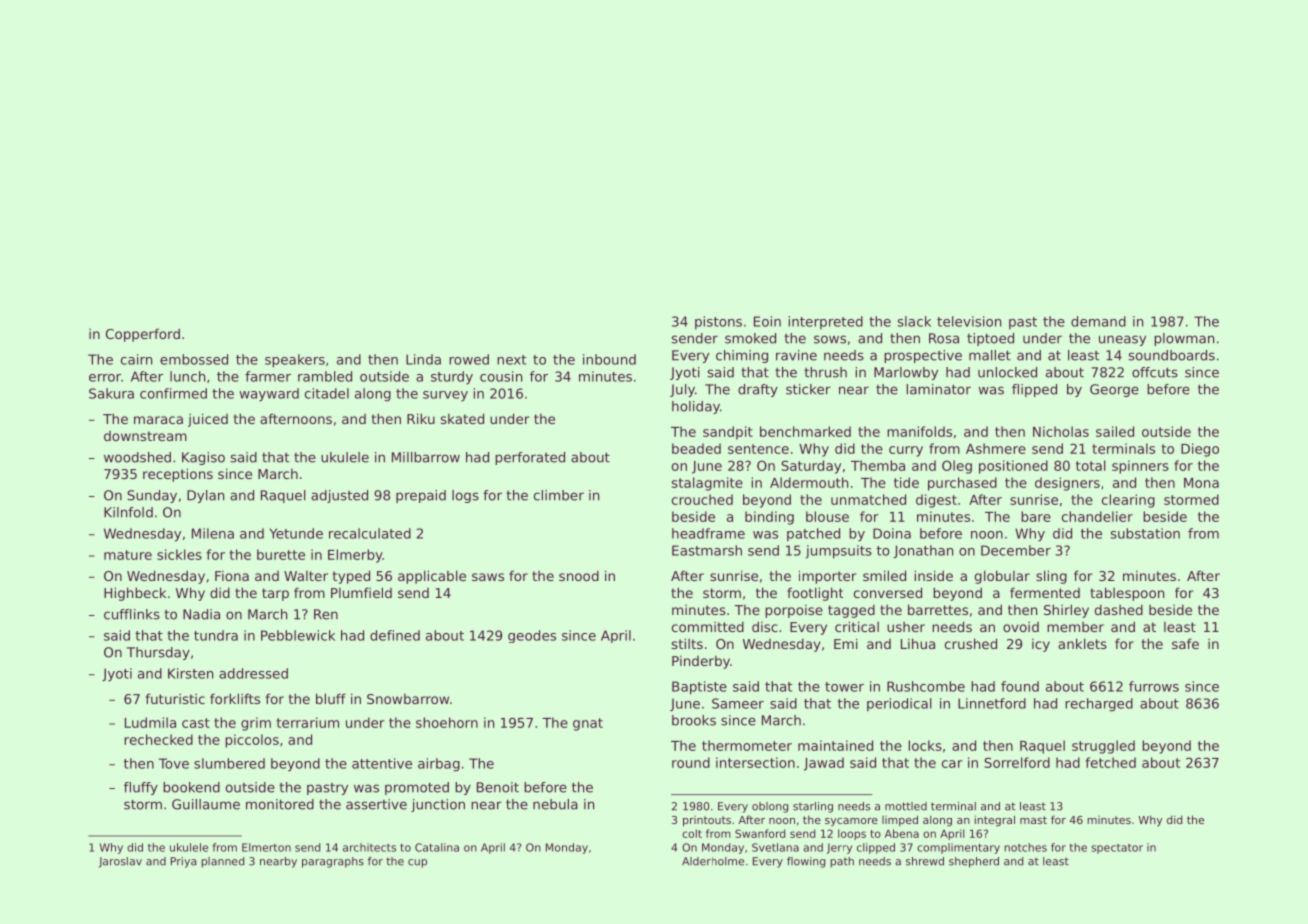 The height and width of the image is (924, 1308). Describe the element at coordinates (111, 393) in the image. I see `Sakura` at that location.
